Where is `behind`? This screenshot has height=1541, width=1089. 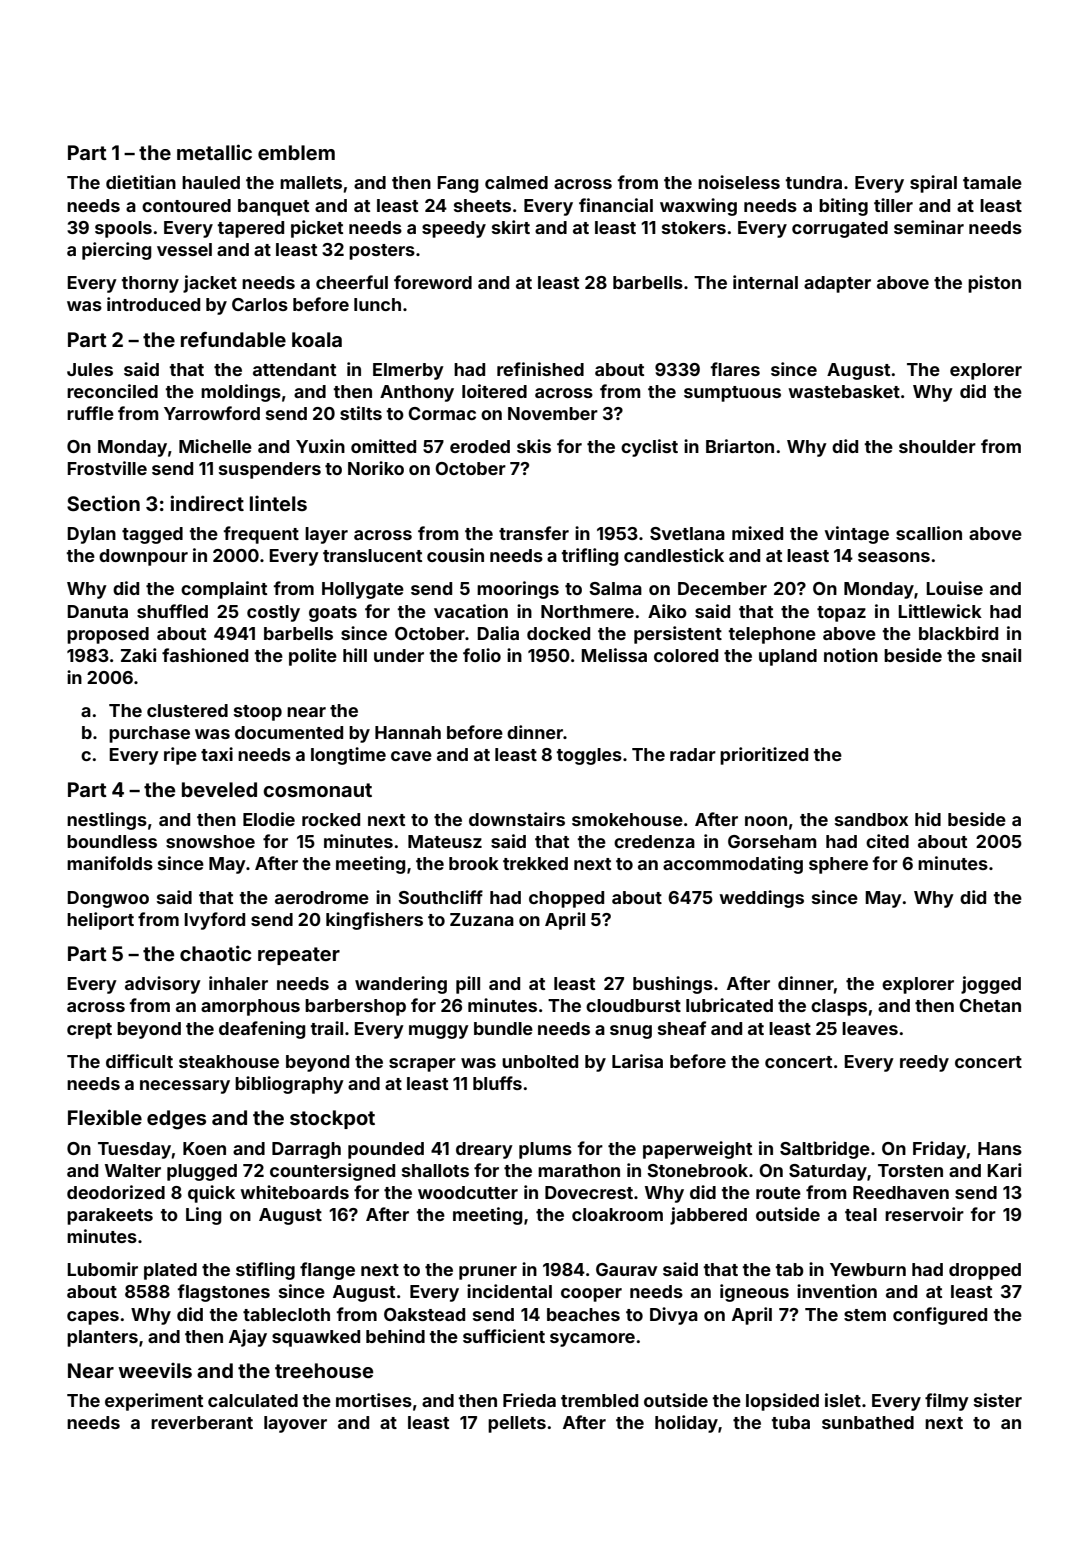
behind is located at coordinates (395, 1336).
